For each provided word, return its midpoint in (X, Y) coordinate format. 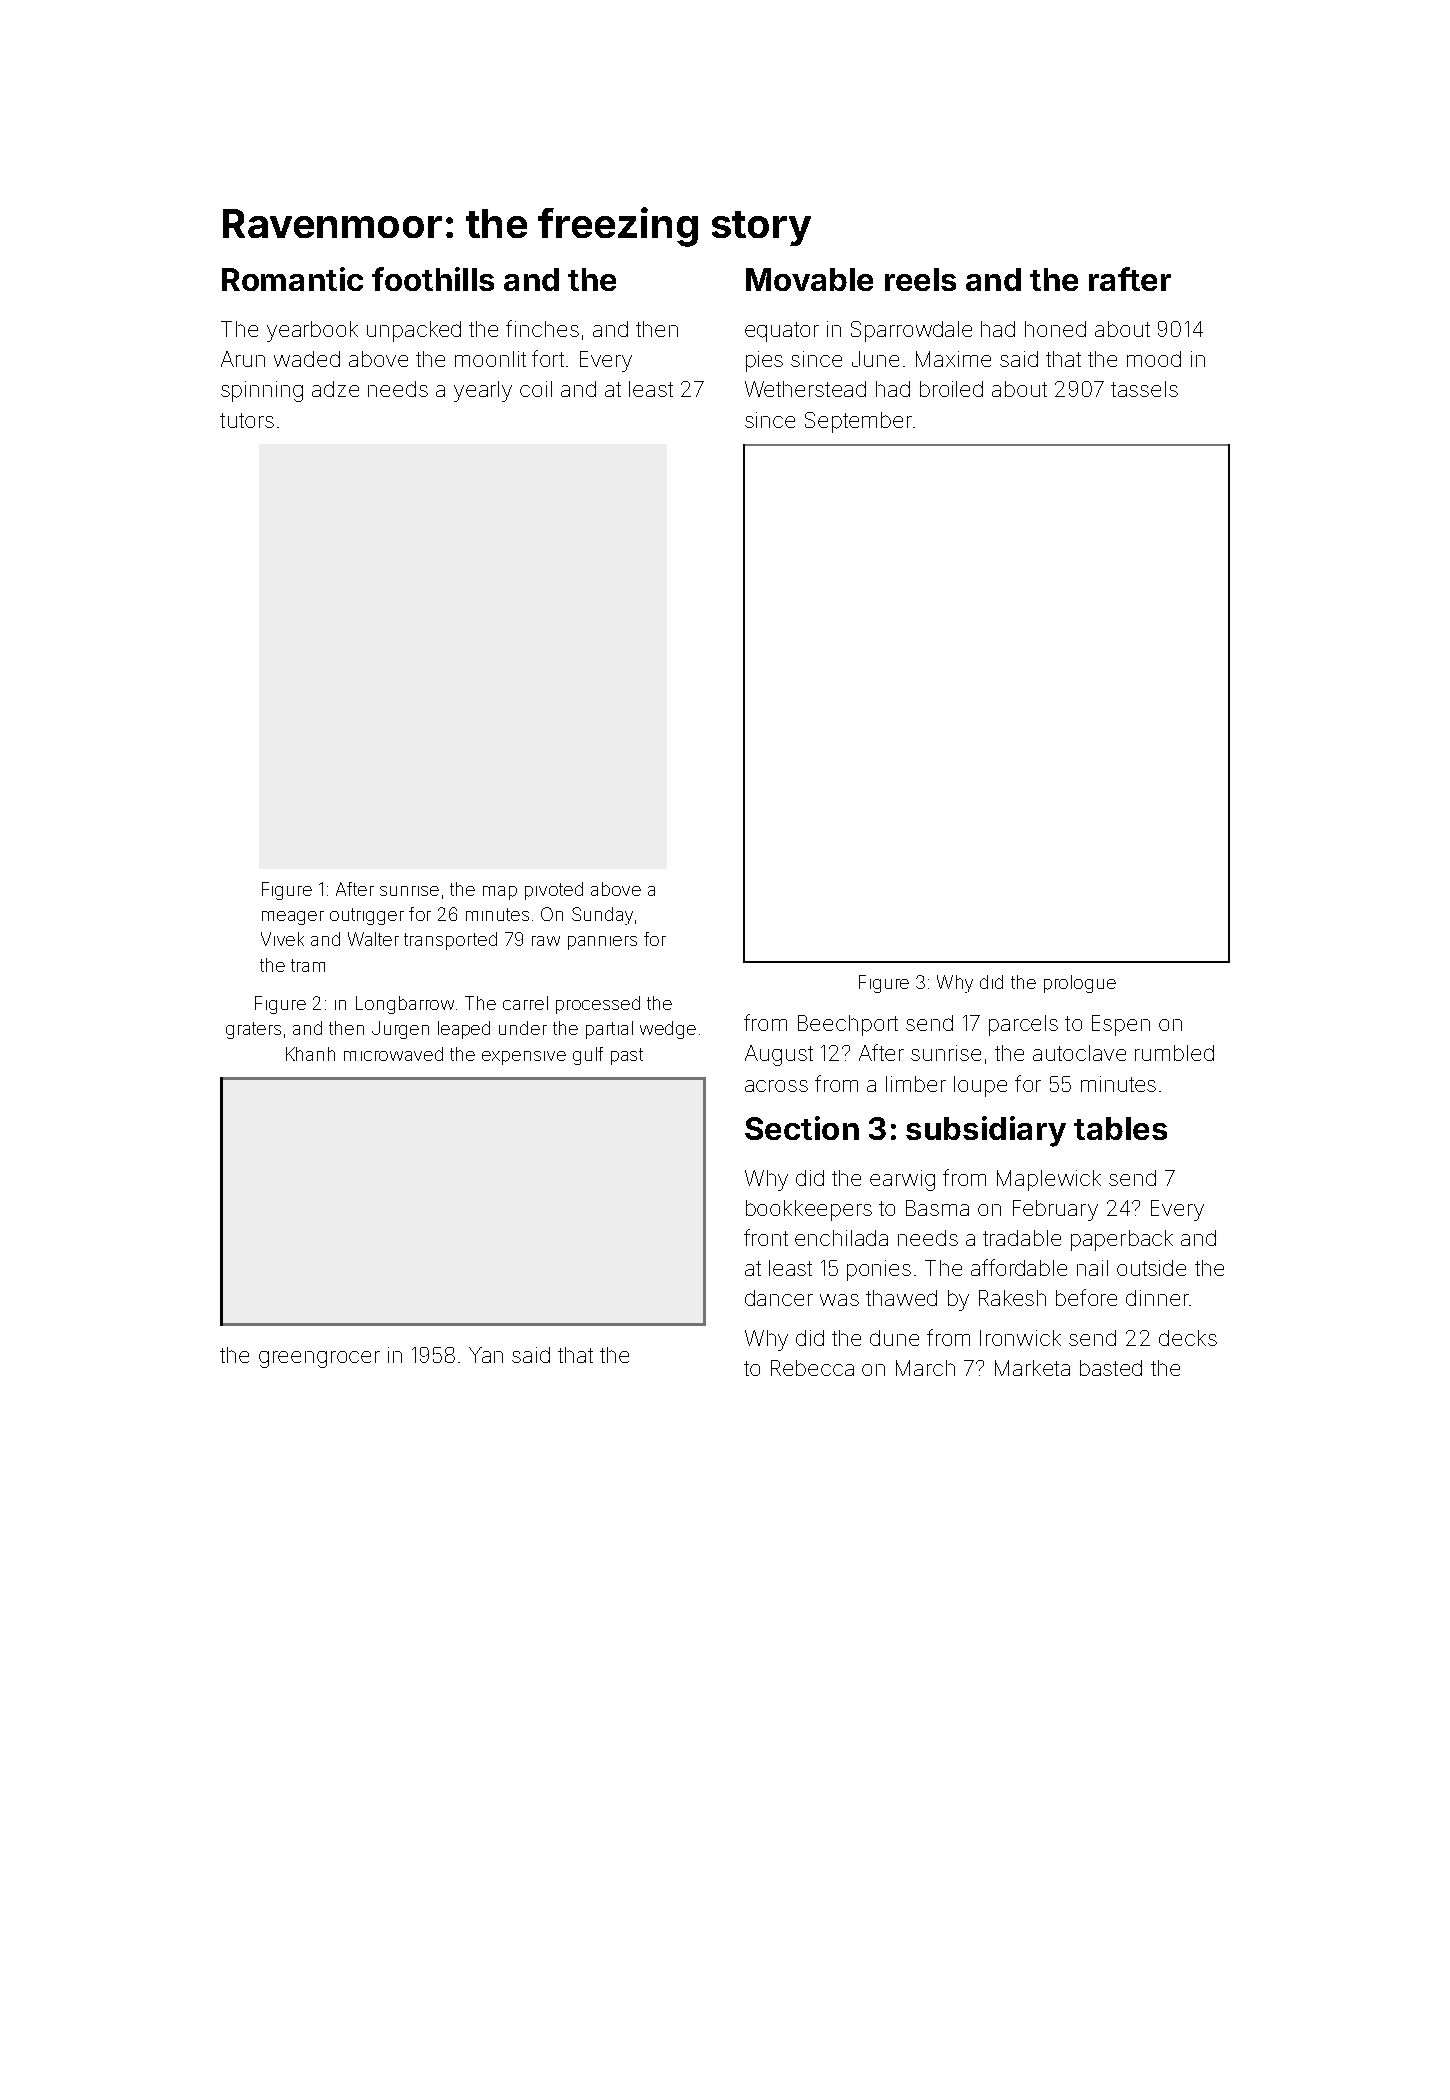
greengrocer (319, 1359)
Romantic (292, 279)
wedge (668, 1030)
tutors (247, 420)
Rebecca (812, 1368)
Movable (809, 279)
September (858, 422)
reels (920, 279)
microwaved (393, 1054)
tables (1120, 1128)
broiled (951, 389)
